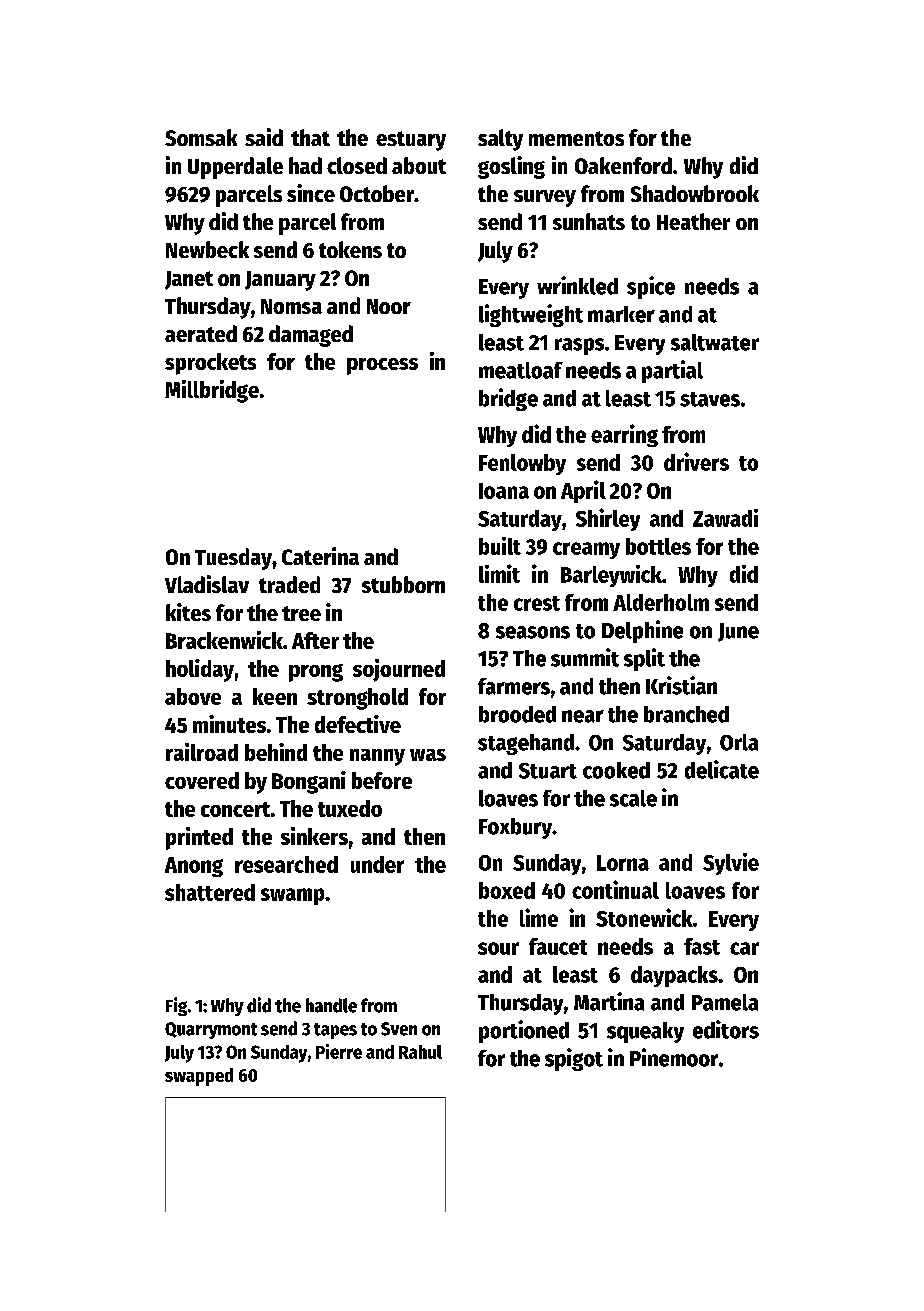 Image resolution: width=924 pixels, height=1311 pixels. I want to click on Janet, so click(189, 280).
